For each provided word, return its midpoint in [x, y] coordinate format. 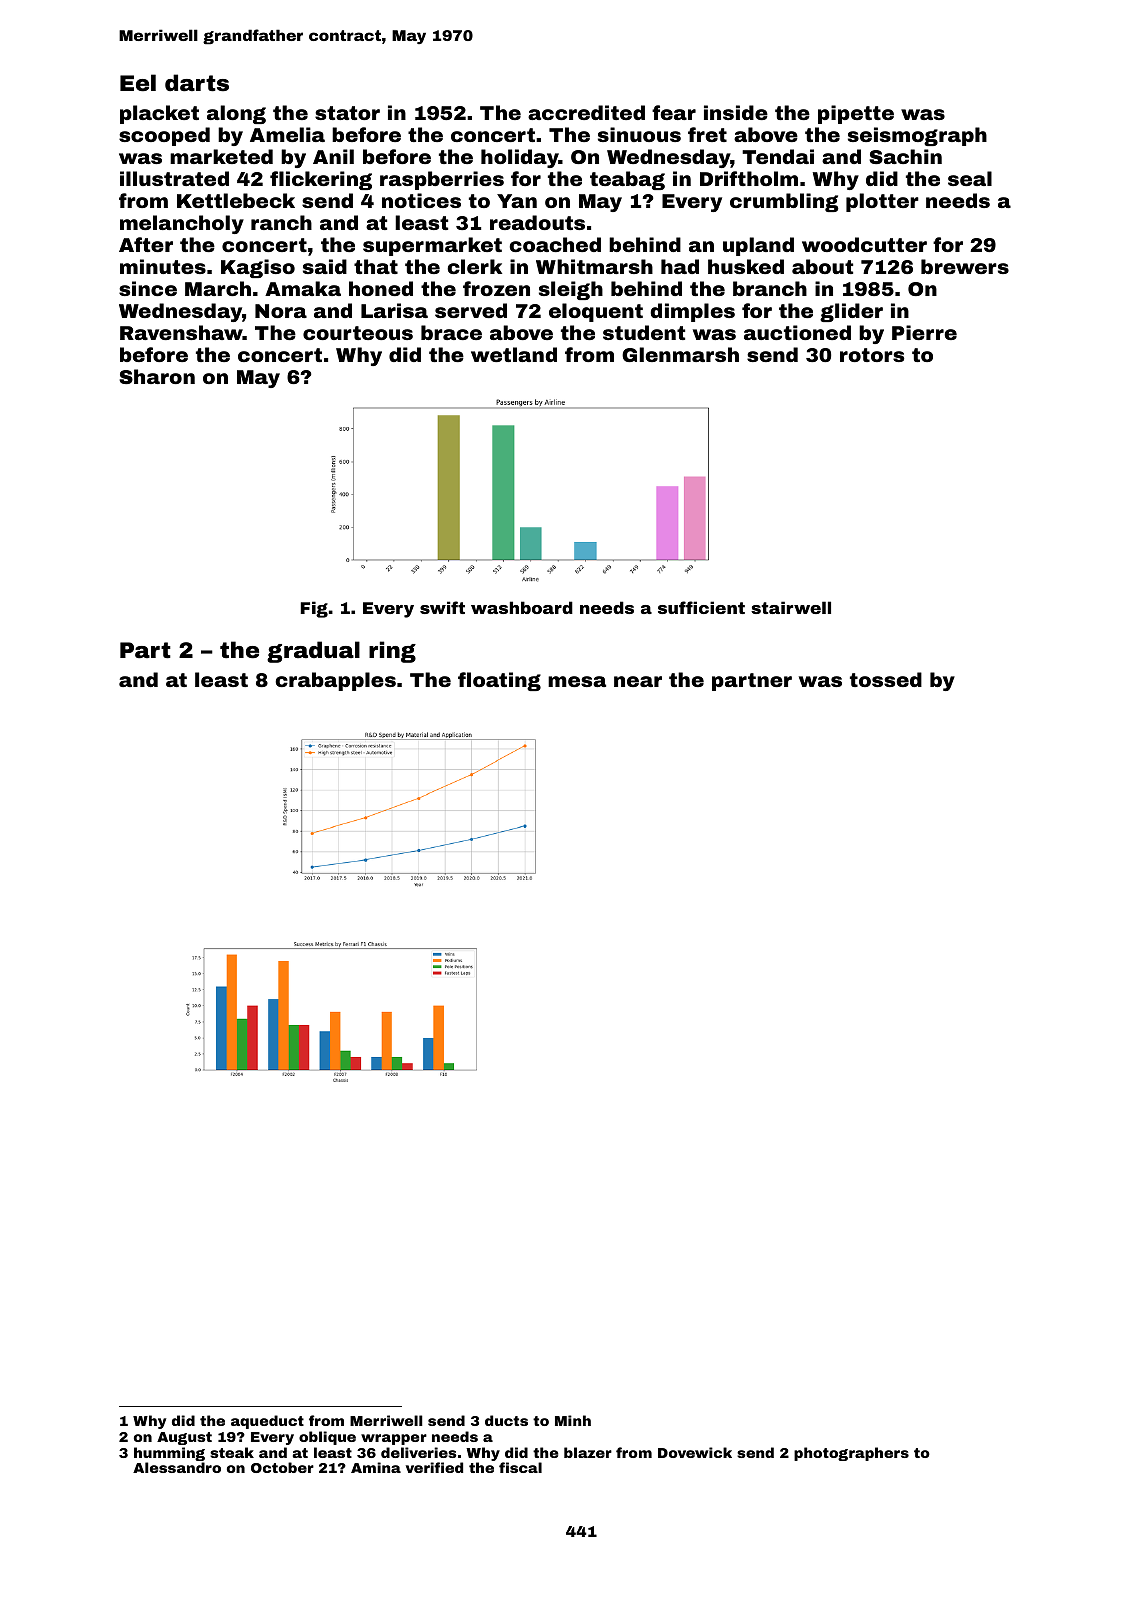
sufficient [701, 607]
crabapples [335, 681]
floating [499, 681]
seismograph [917, 136]
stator [347, 113]
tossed [886, 679]
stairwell [791, 607]
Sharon [157, 376]
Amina [376, 1467]
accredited [586, 112]
